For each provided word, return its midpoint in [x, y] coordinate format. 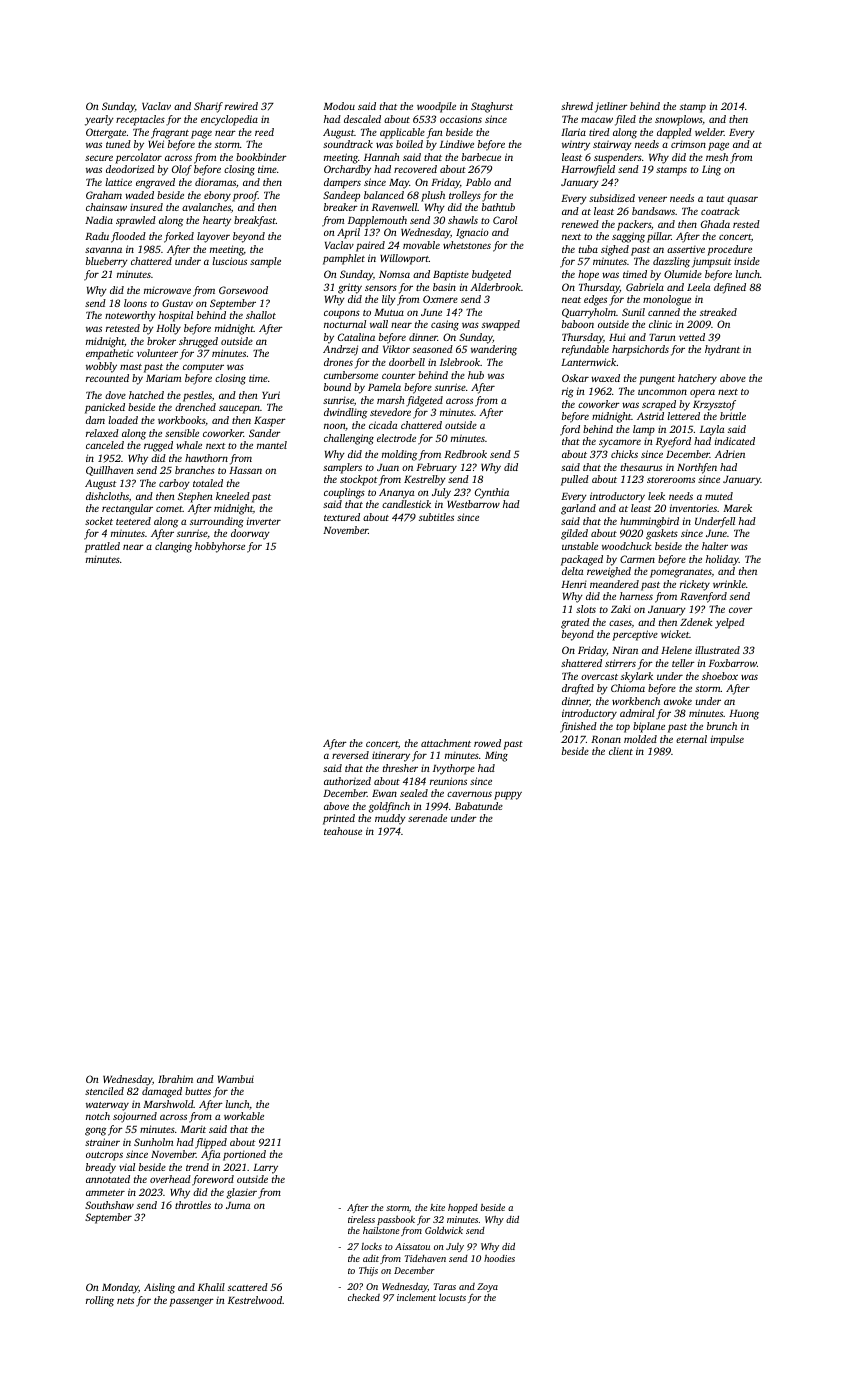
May [399, 184]
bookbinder [261, 157]
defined [730, 288]
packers [634, 225]
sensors [381, 288]
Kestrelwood [255, 1300]
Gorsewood [243, 290]
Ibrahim [175, 1079]
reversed [350, 755]
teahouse [343, 831]
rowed [487, 743]
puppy [508, 795]
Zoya [487, 1287]
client [621, 751]
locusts [452, 1297]
